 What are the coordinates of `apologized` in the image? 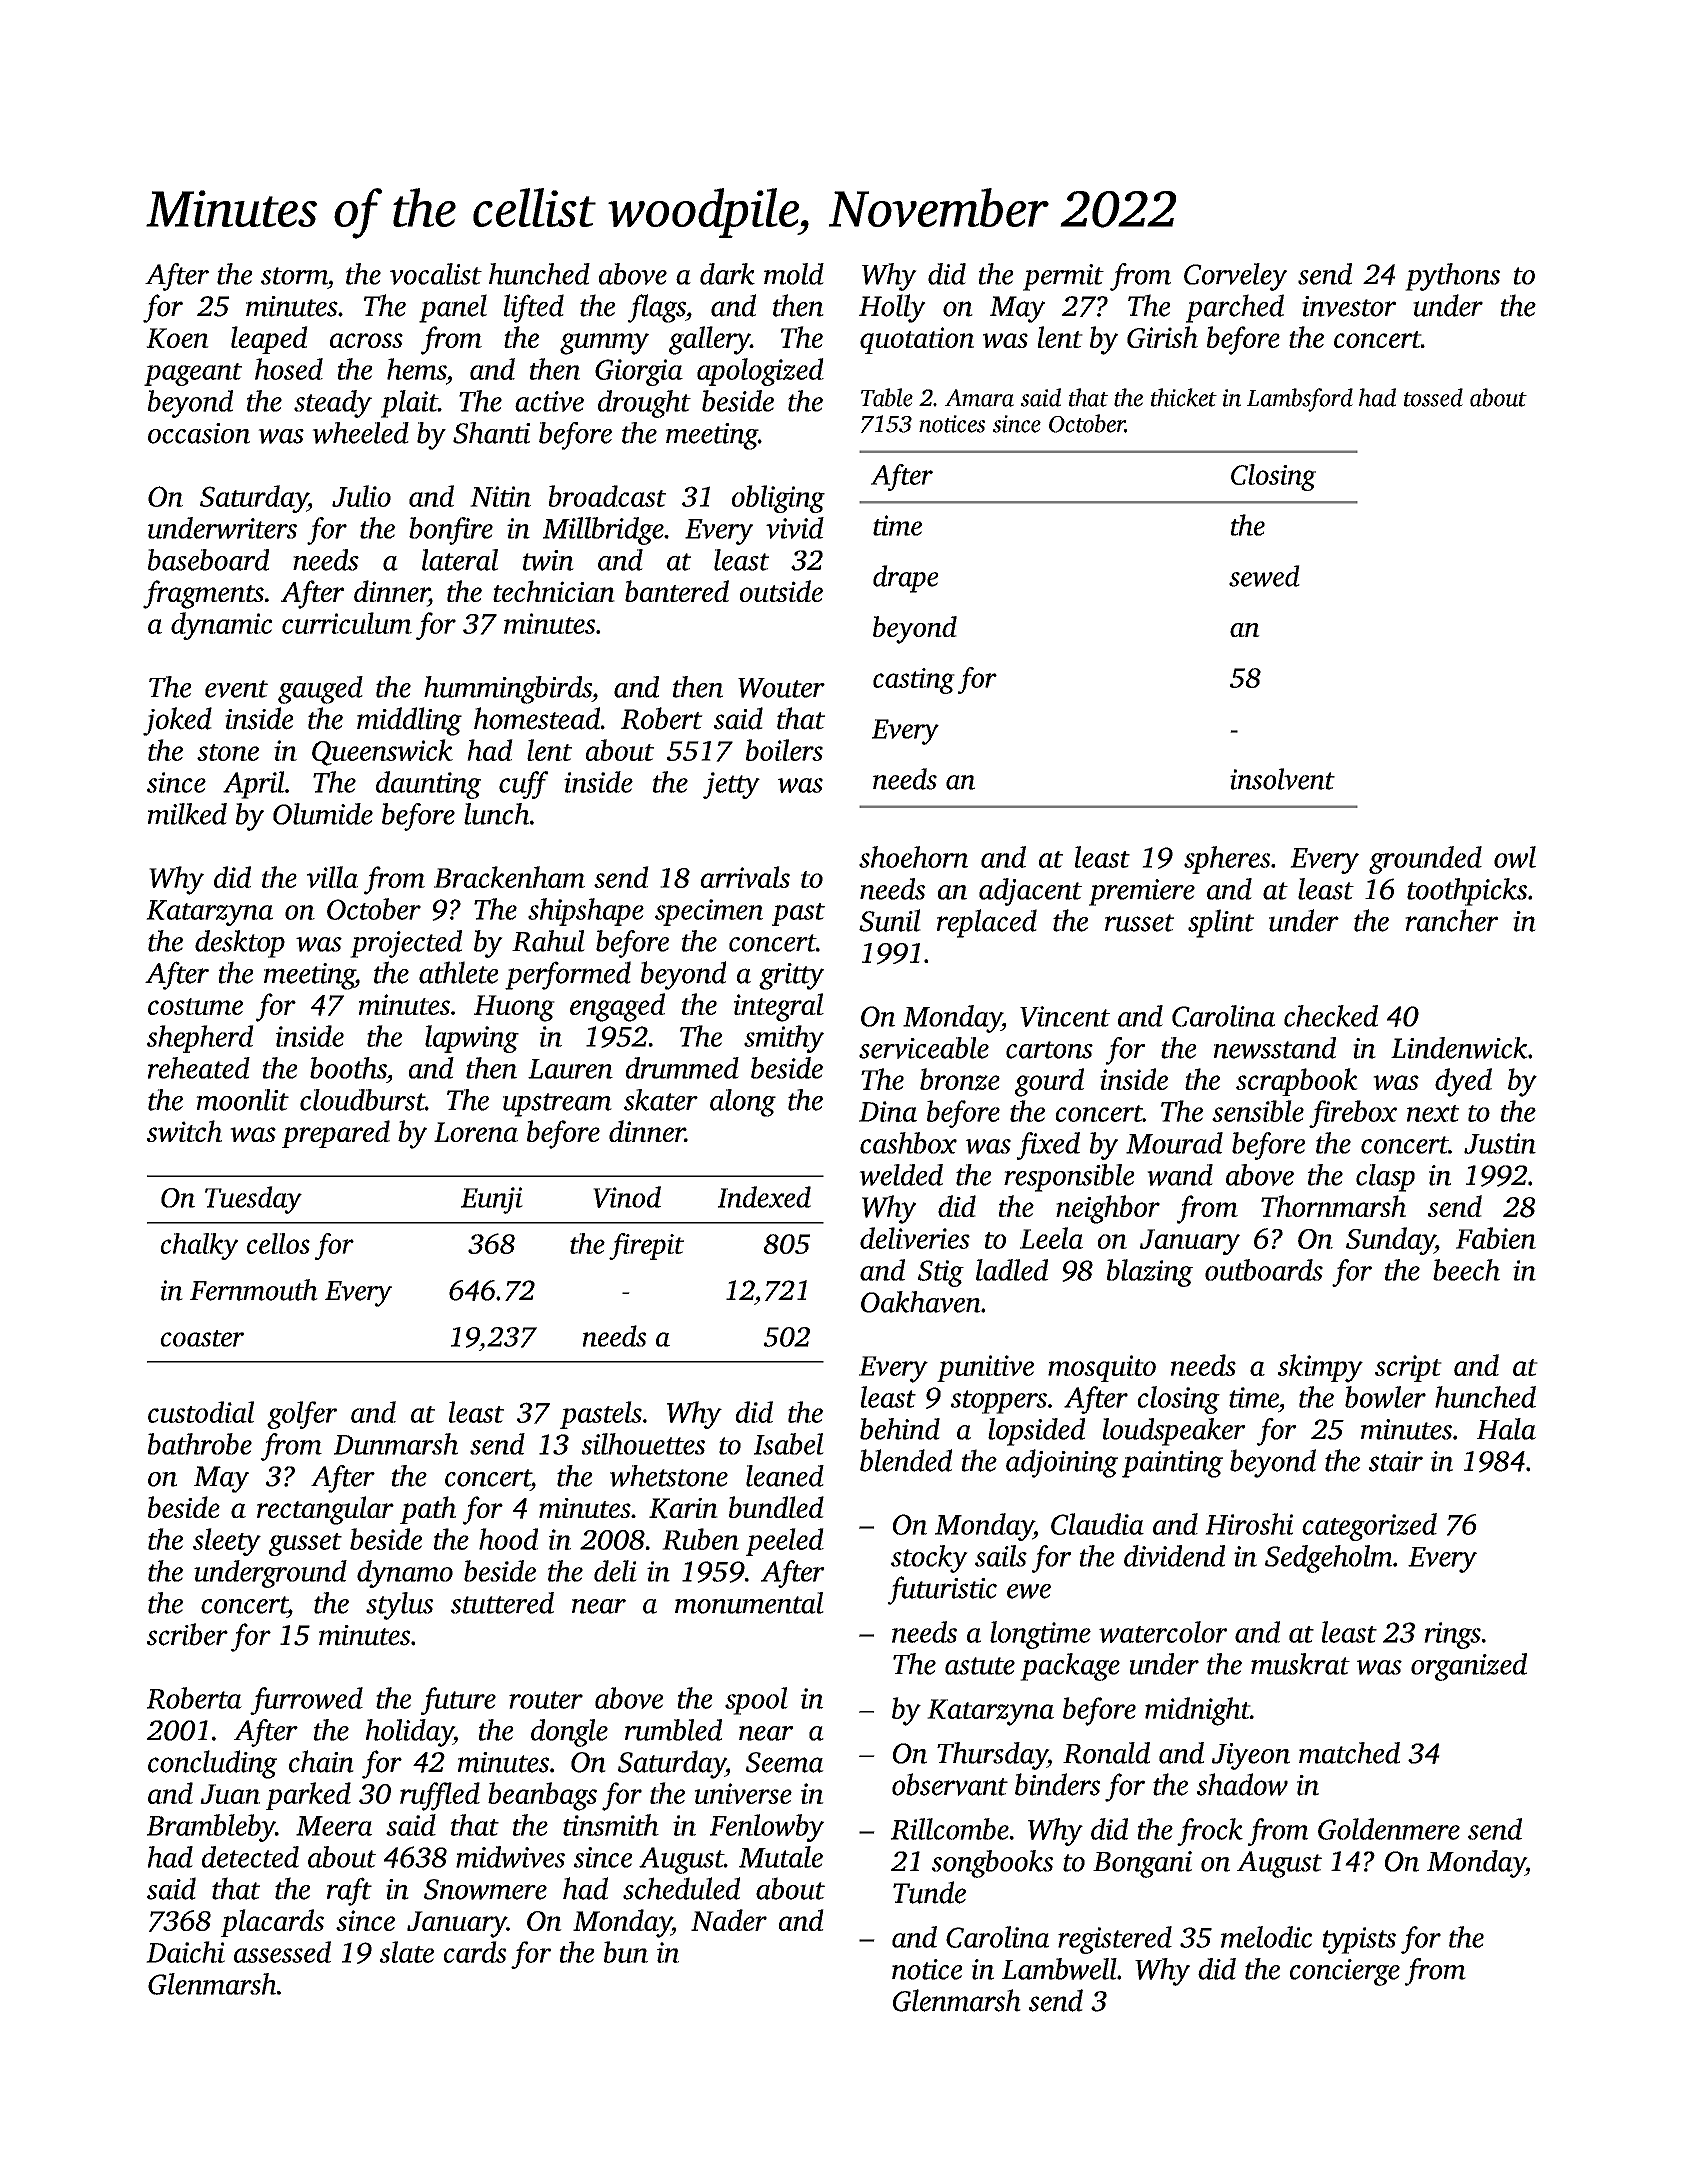 It's located at (760, 372).
